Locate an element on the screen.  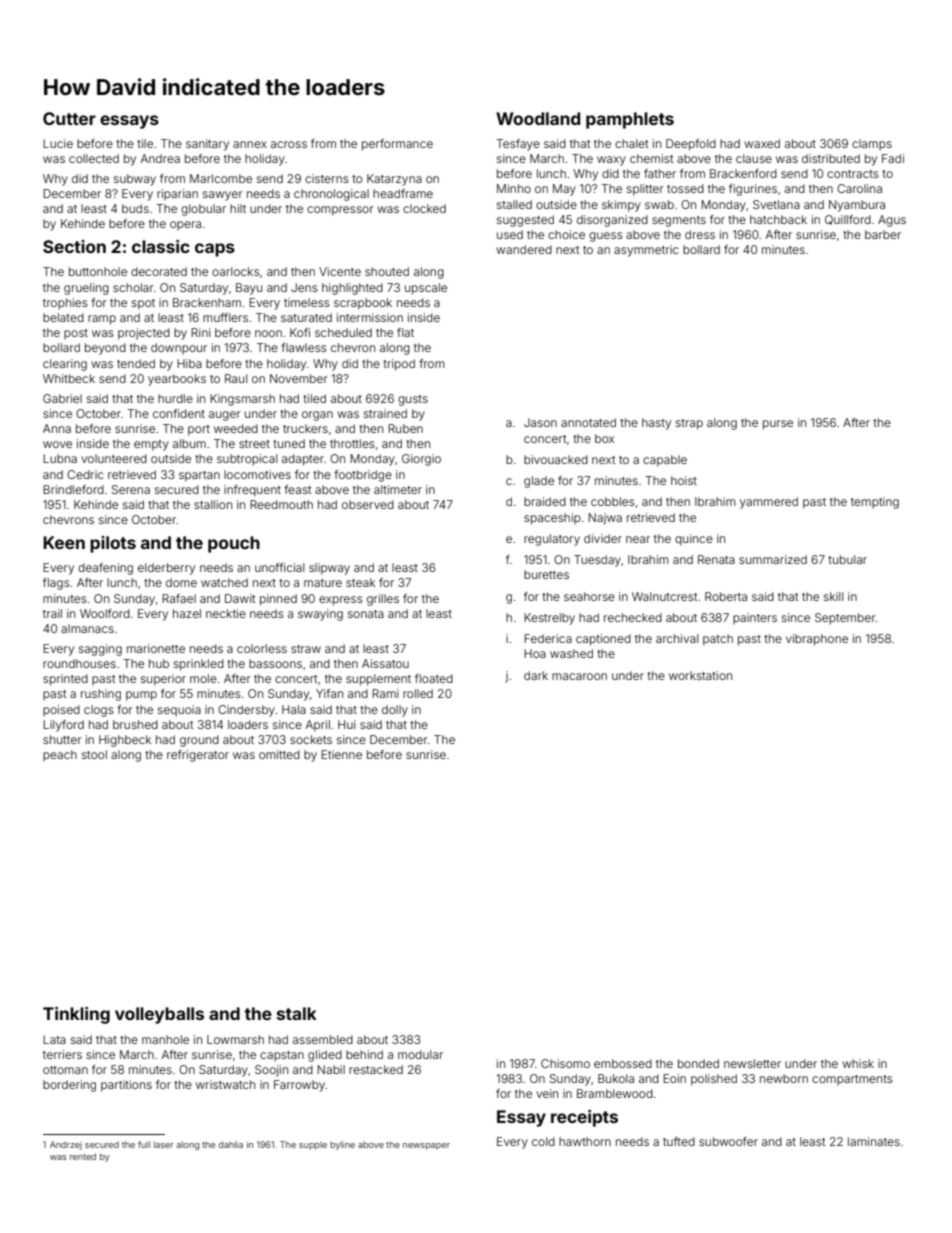
flags is located at coordinates (56, 584).
